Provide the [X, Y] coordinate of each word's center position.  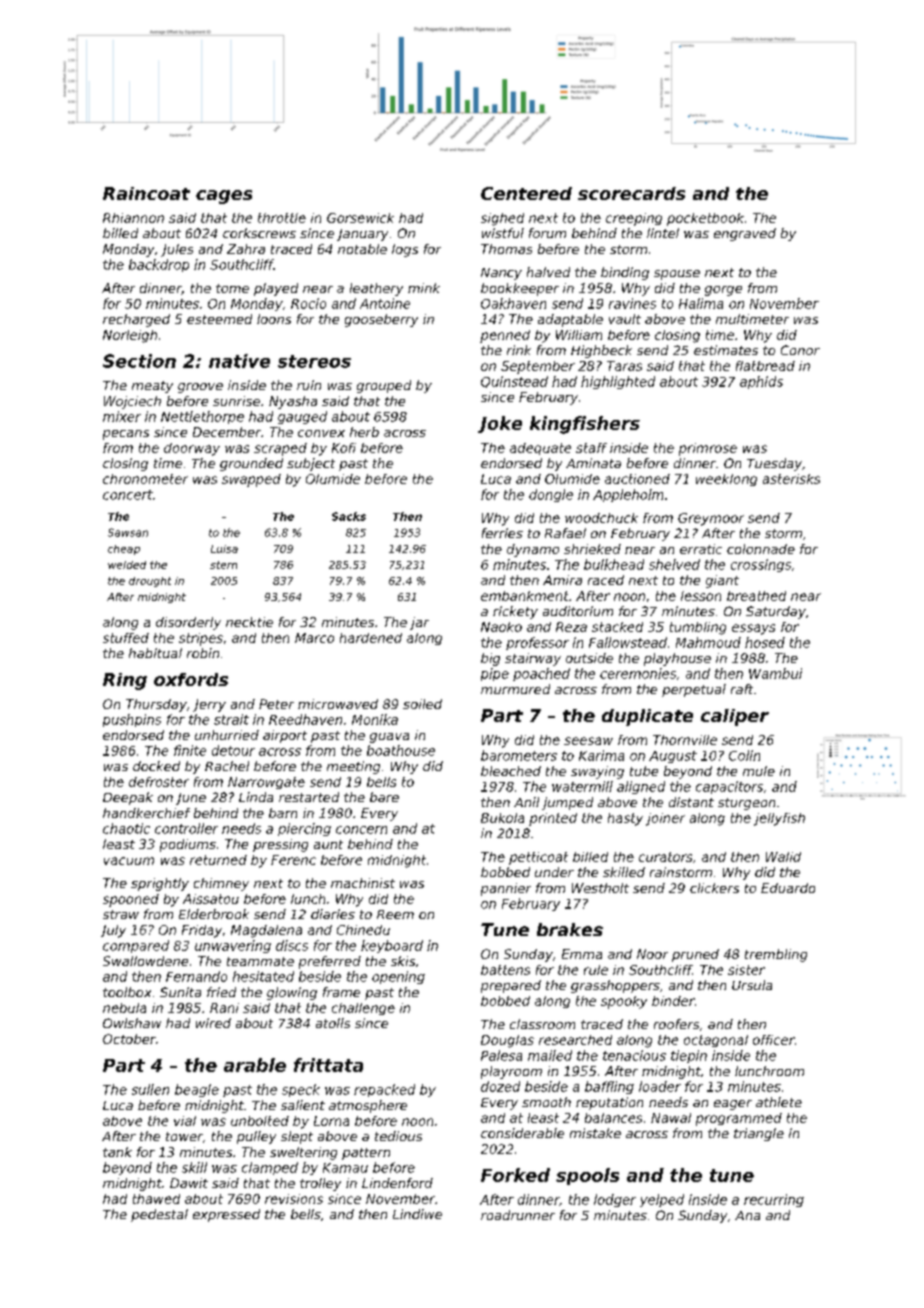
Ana [747, 1215]
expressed [226, 1215]
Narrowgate [266, 783]
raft [742, 689]
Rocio [308, 303]
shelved [674, 564]
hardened [371, 638]
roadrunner [518, 1215]
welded [127, 565]
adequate [540, 449]
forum [547, 233]
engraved [745, 234]
